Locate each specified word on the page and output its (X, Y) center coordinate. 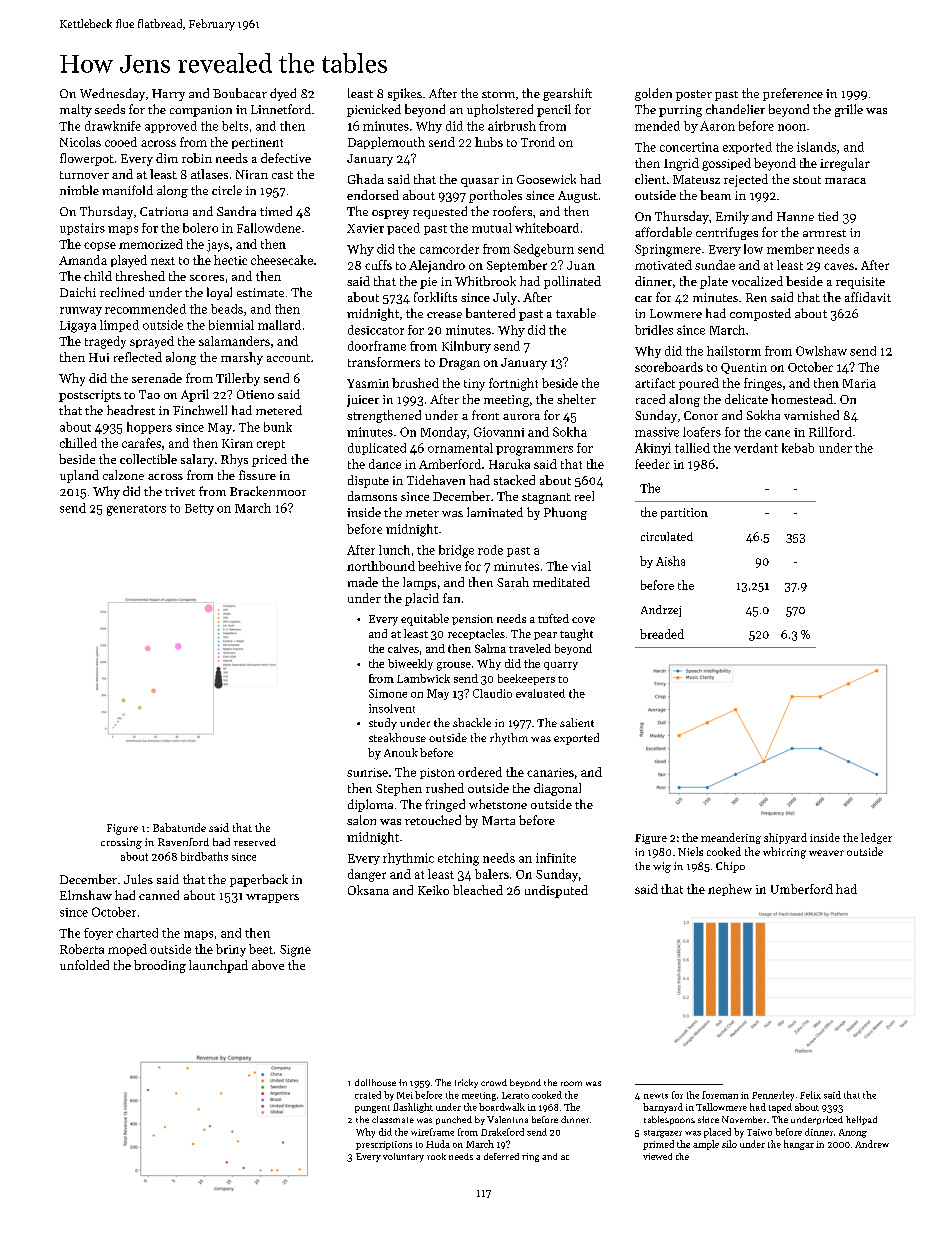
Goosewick (546, 179)
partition (684, 513)
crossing (121, 843)
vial (581, 566)
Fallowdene (269, 228)
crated (368, 1095)
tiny (474, 385)
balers (492, 874)
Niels (690, 851)
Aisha (670, 561)
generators (136, 510)
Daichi (78, 292)
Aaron (717, 126)
